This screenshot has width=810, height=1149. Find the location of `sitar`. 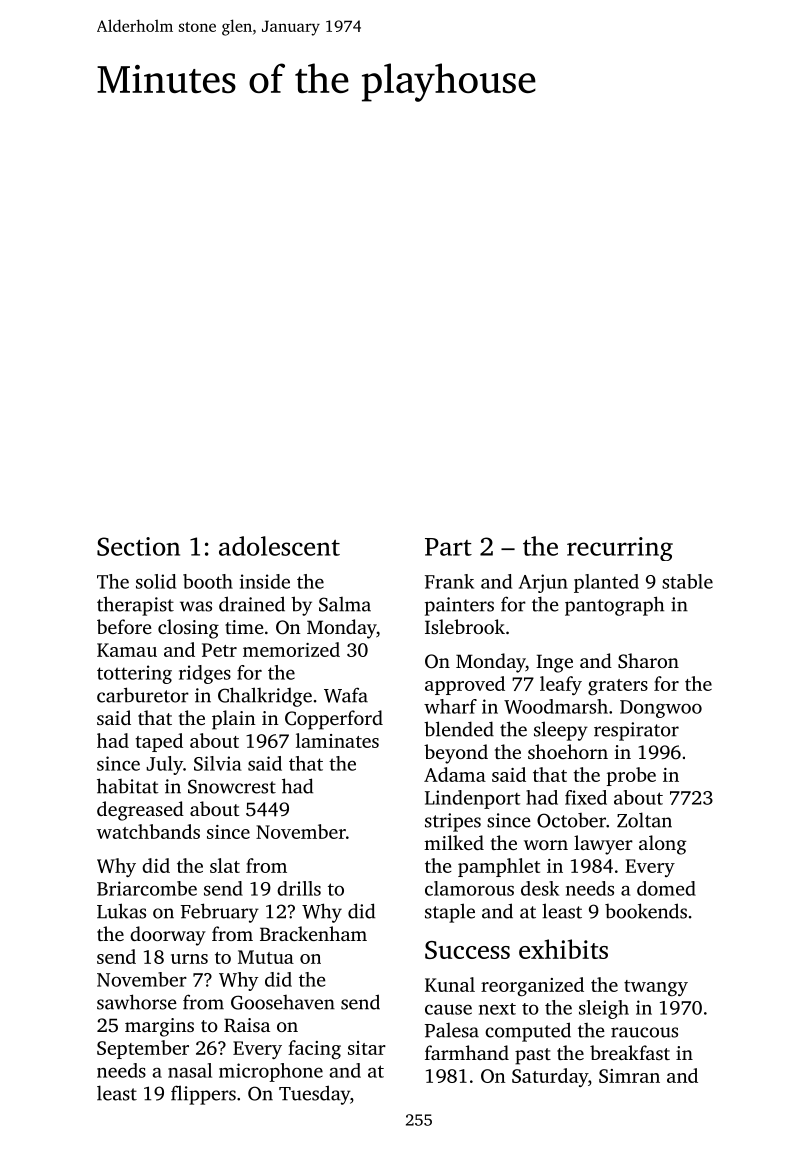

sitar is located at coordinates (367, 1048).
